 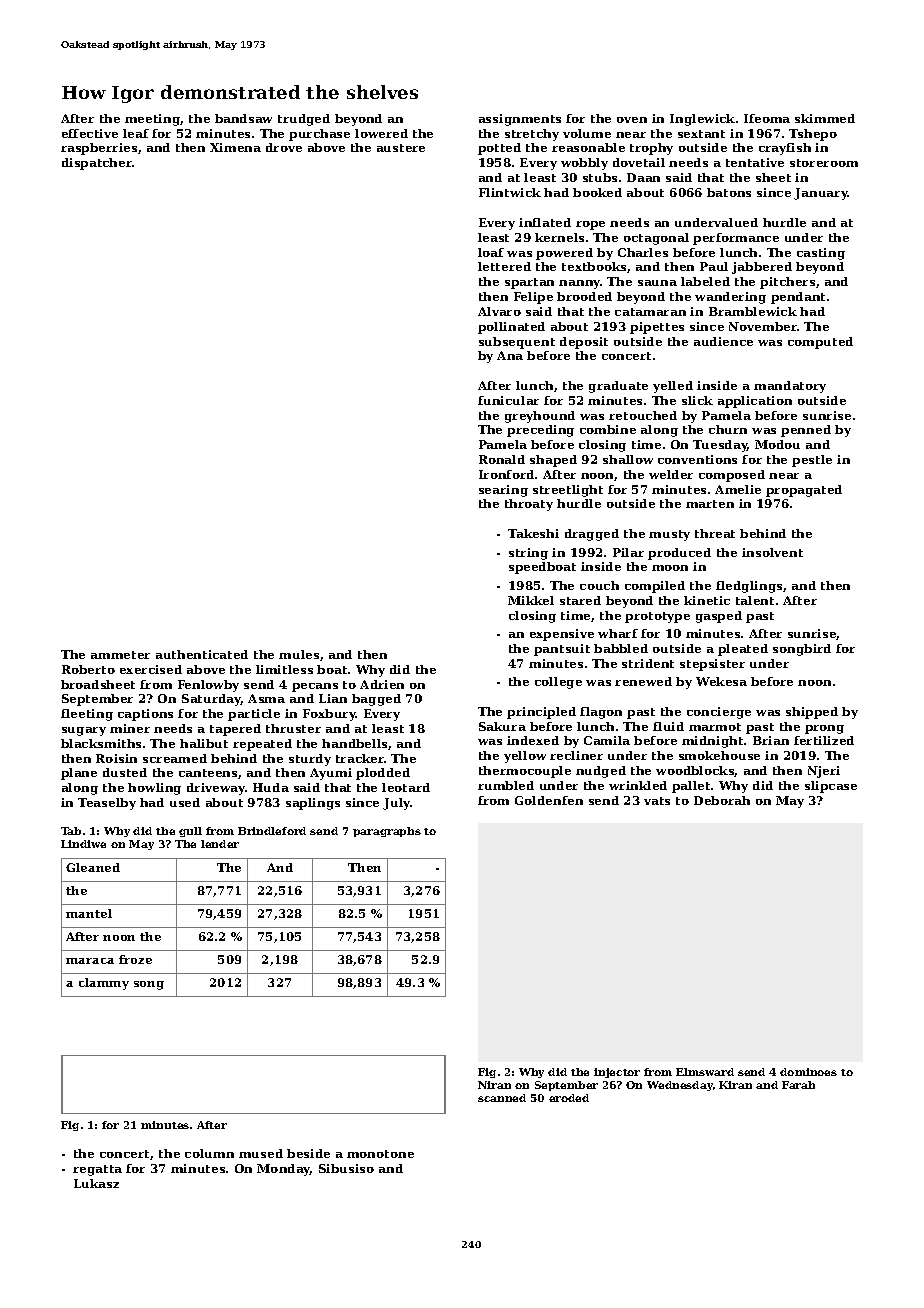 What do you see at coordinates (502, 726) in the screenshot?
I see `Sakura` at bounding box center [502, 726].
